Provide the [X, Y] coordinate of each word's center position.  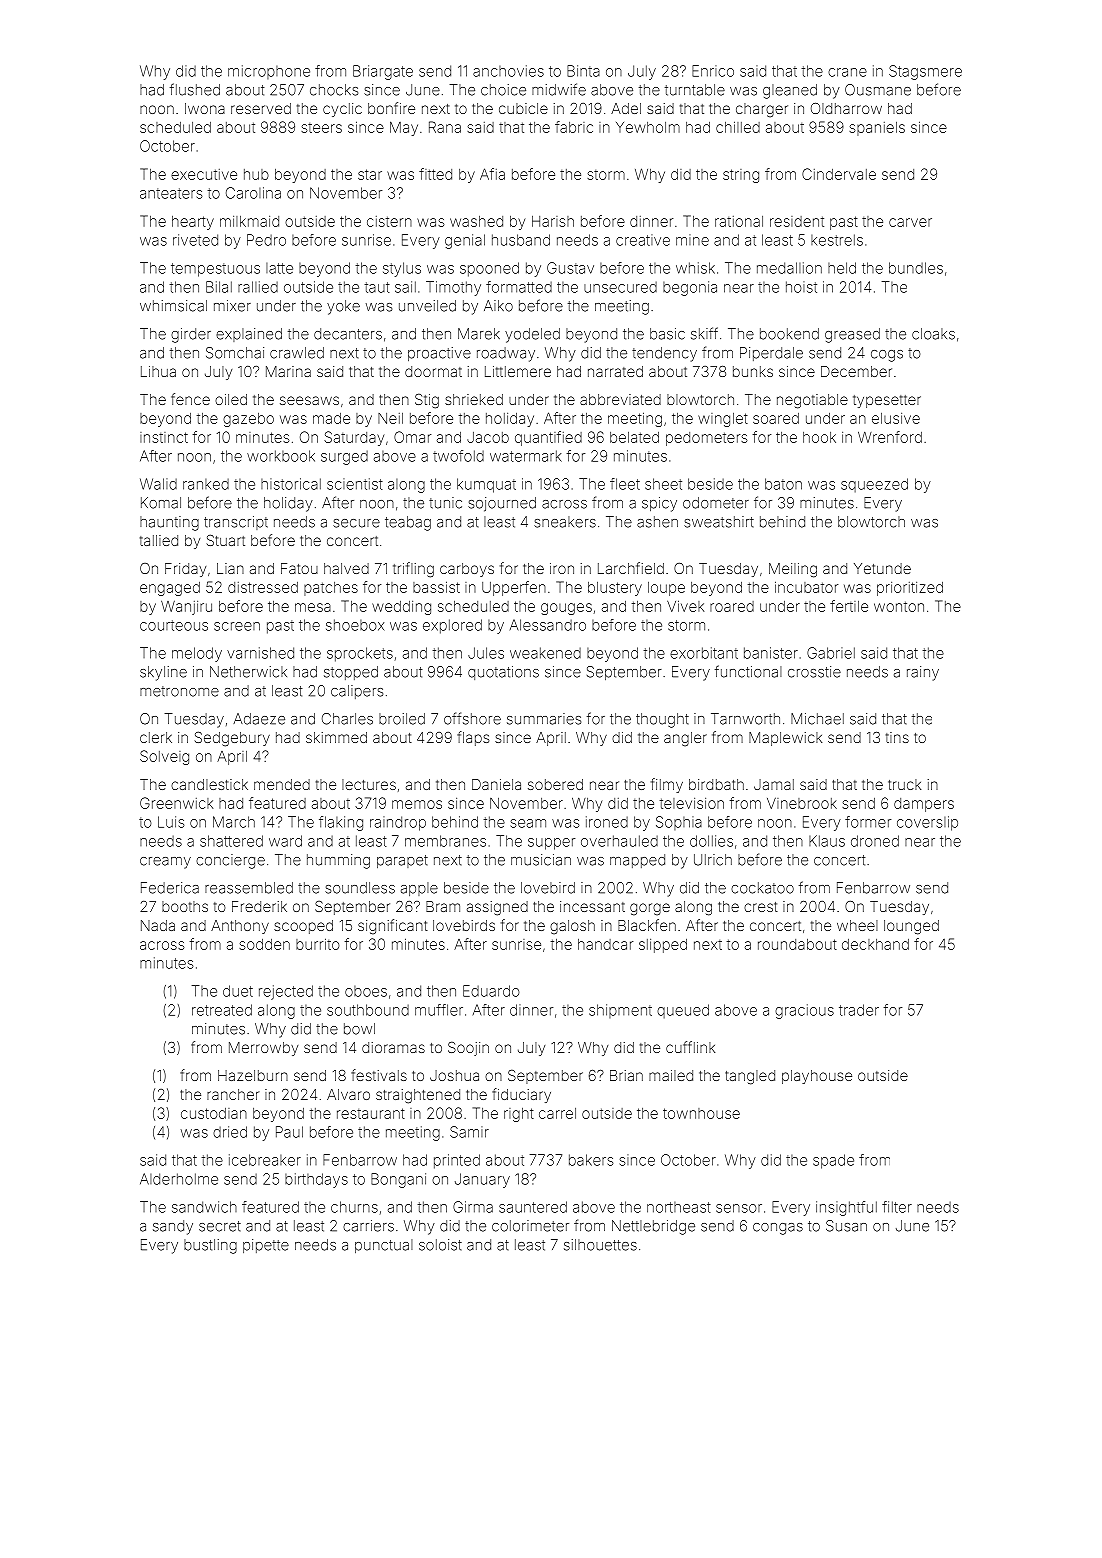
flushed [195, 89]
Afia [492, 174]
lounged [911, 927]
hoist [801, 287]
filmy [667, 785]
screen [237, 626]
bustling [210, 1246]
